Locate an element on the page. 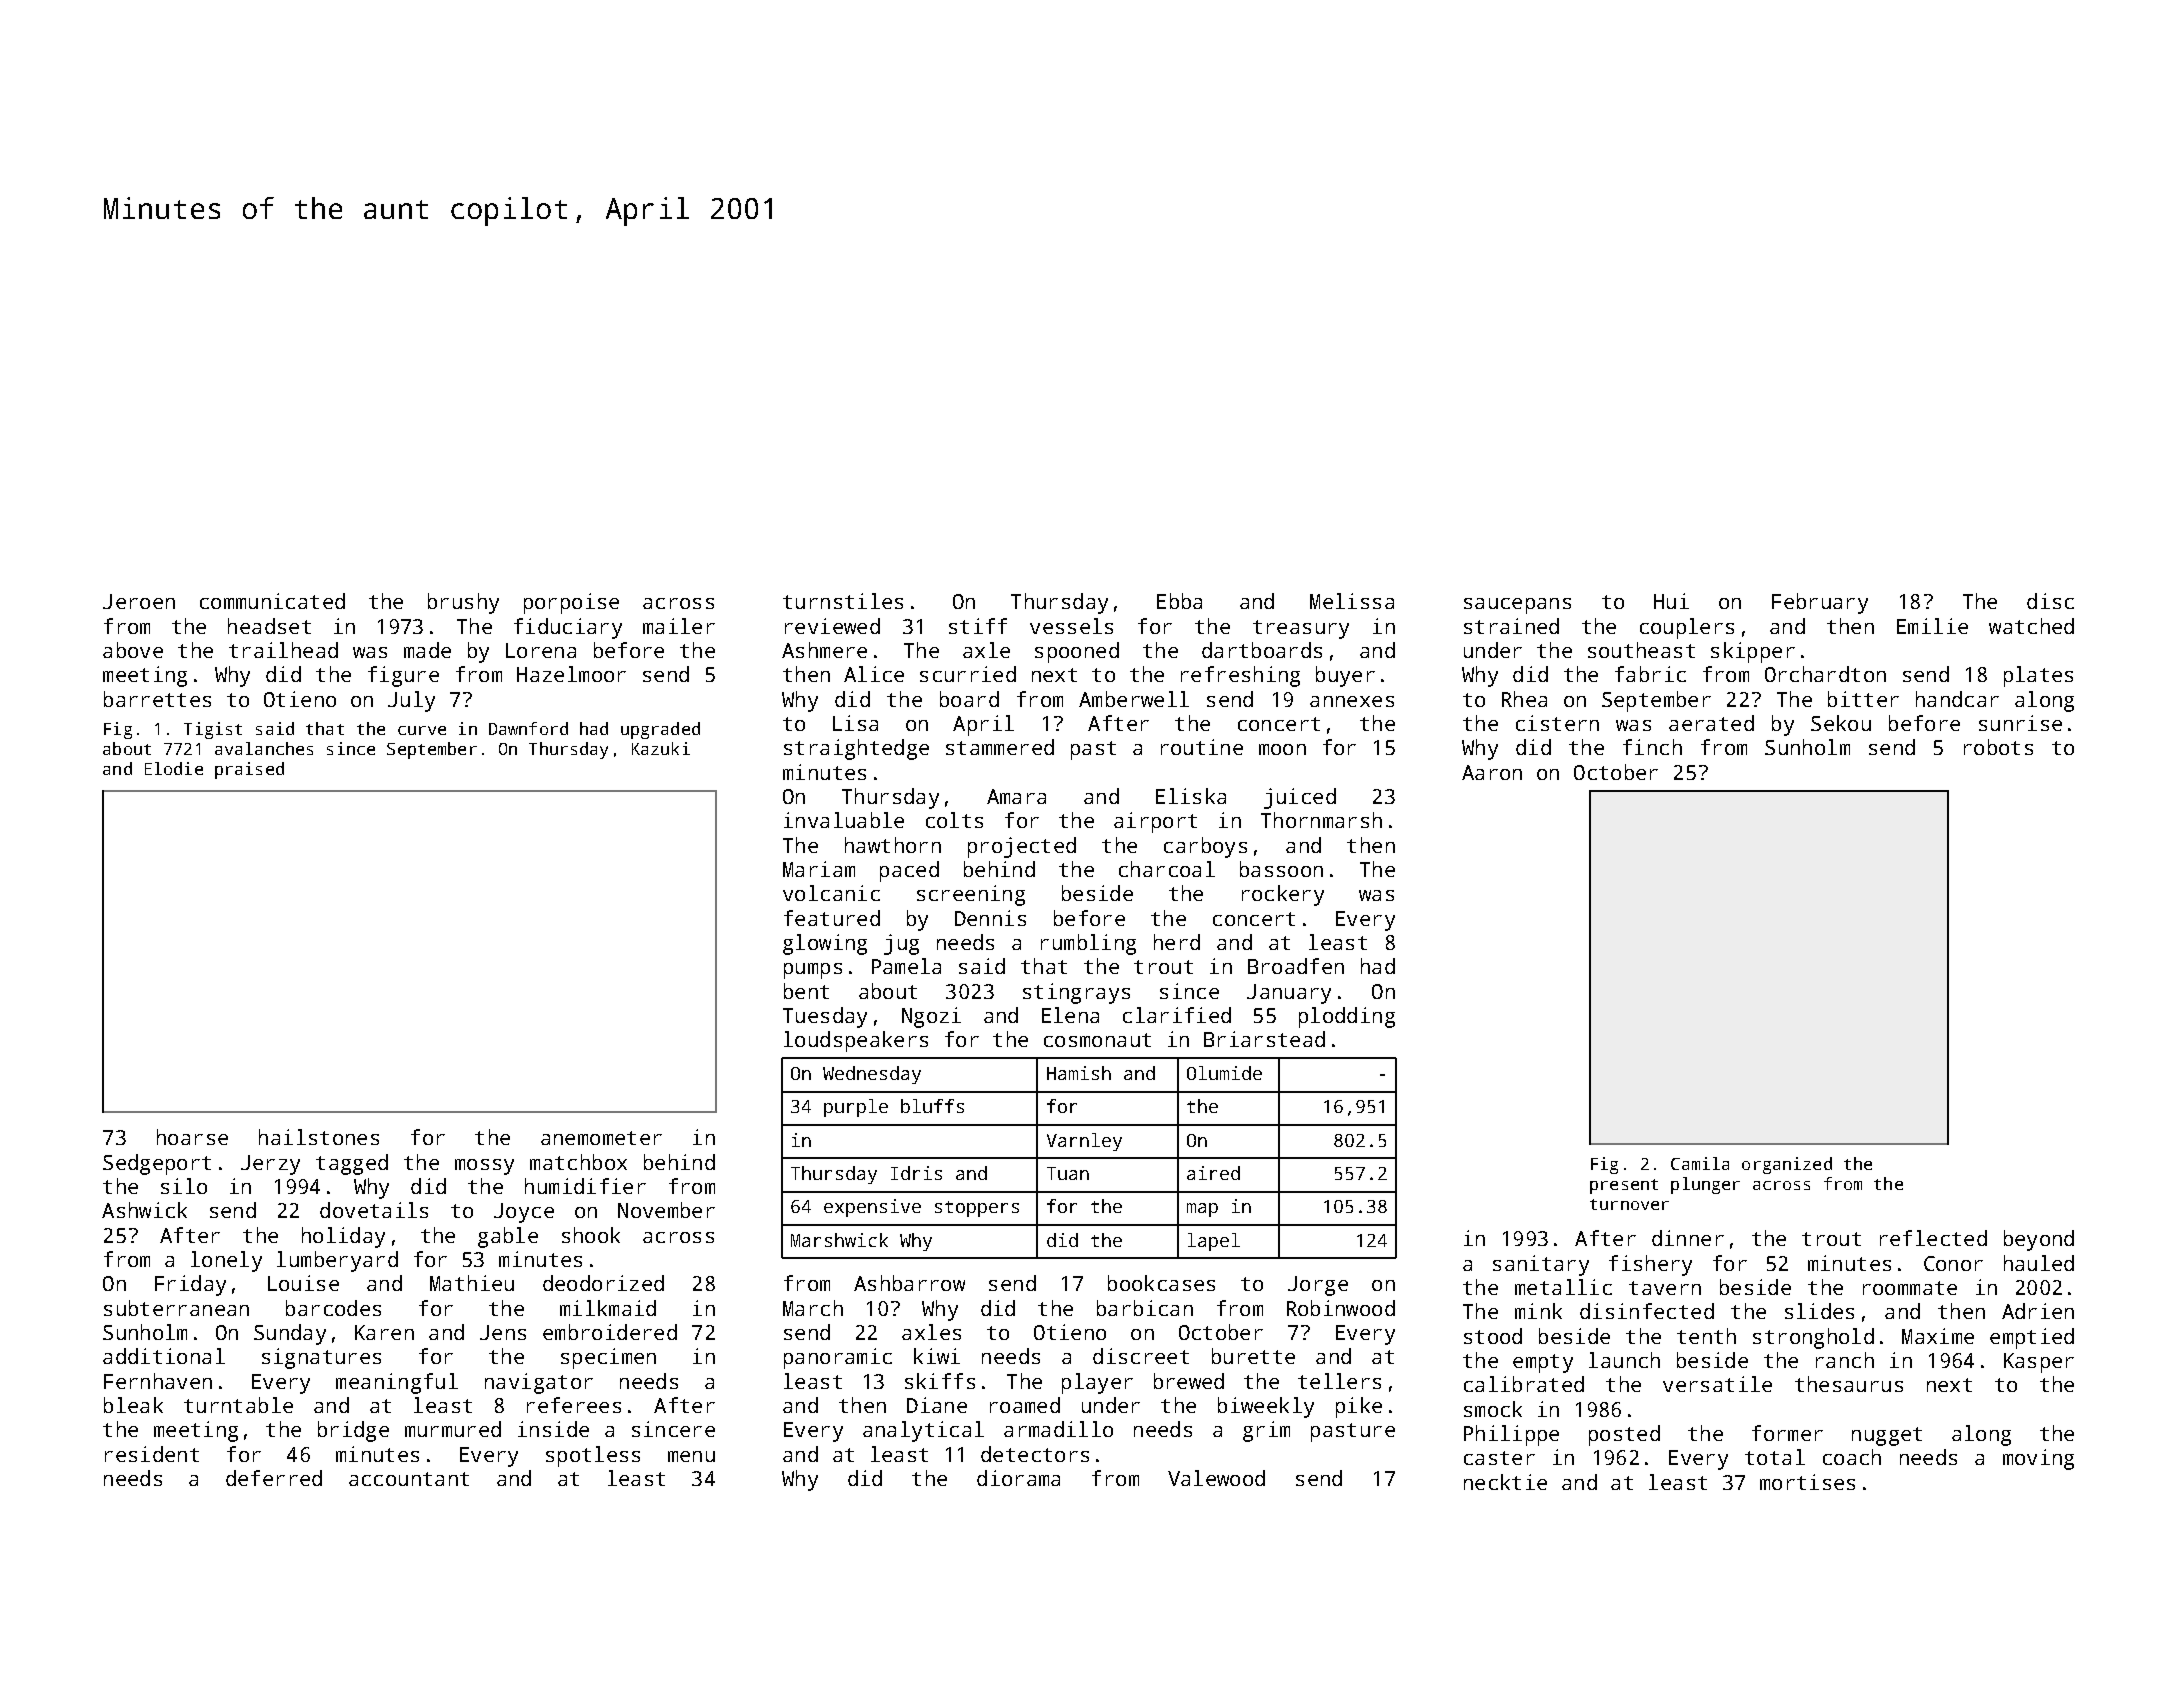 This page has height=1683, width=2178. stammered is located at coordinates (1000, 747).
